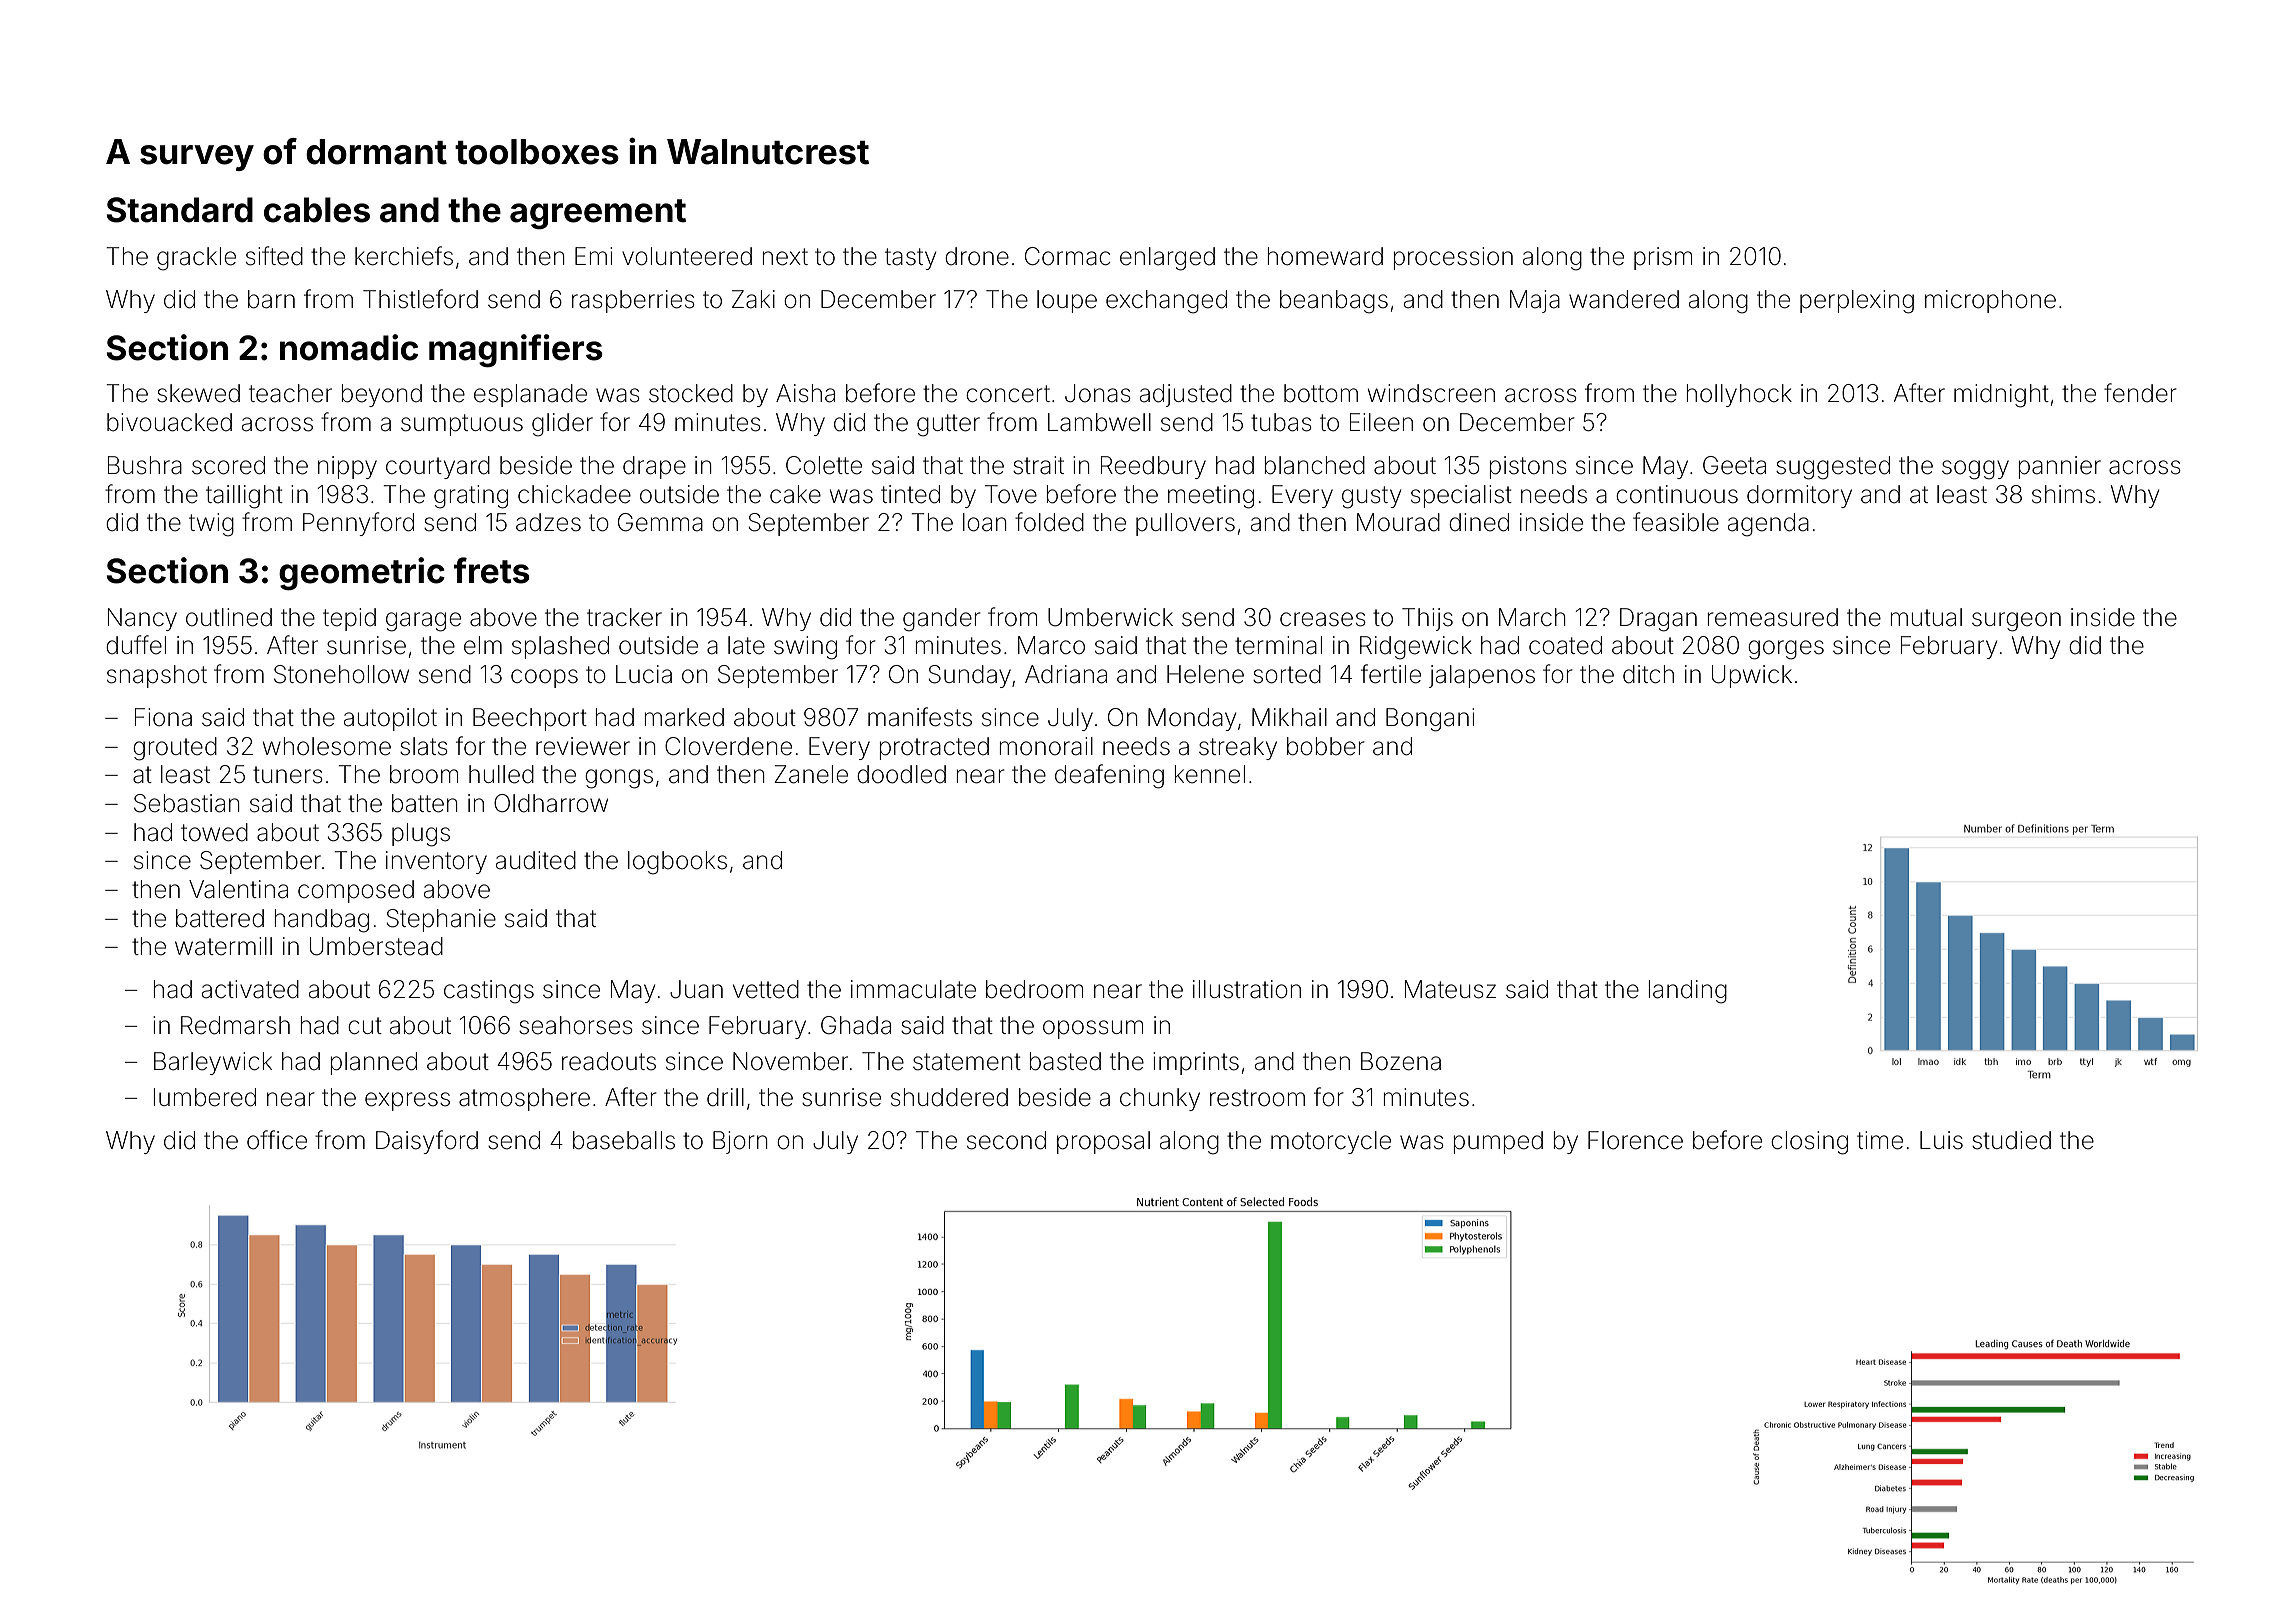 The image size is (2292, 1620). What do you see at coordinates (1008, 394) in the screenshot?
I see `concert` at bounding box center [1008, 394].
